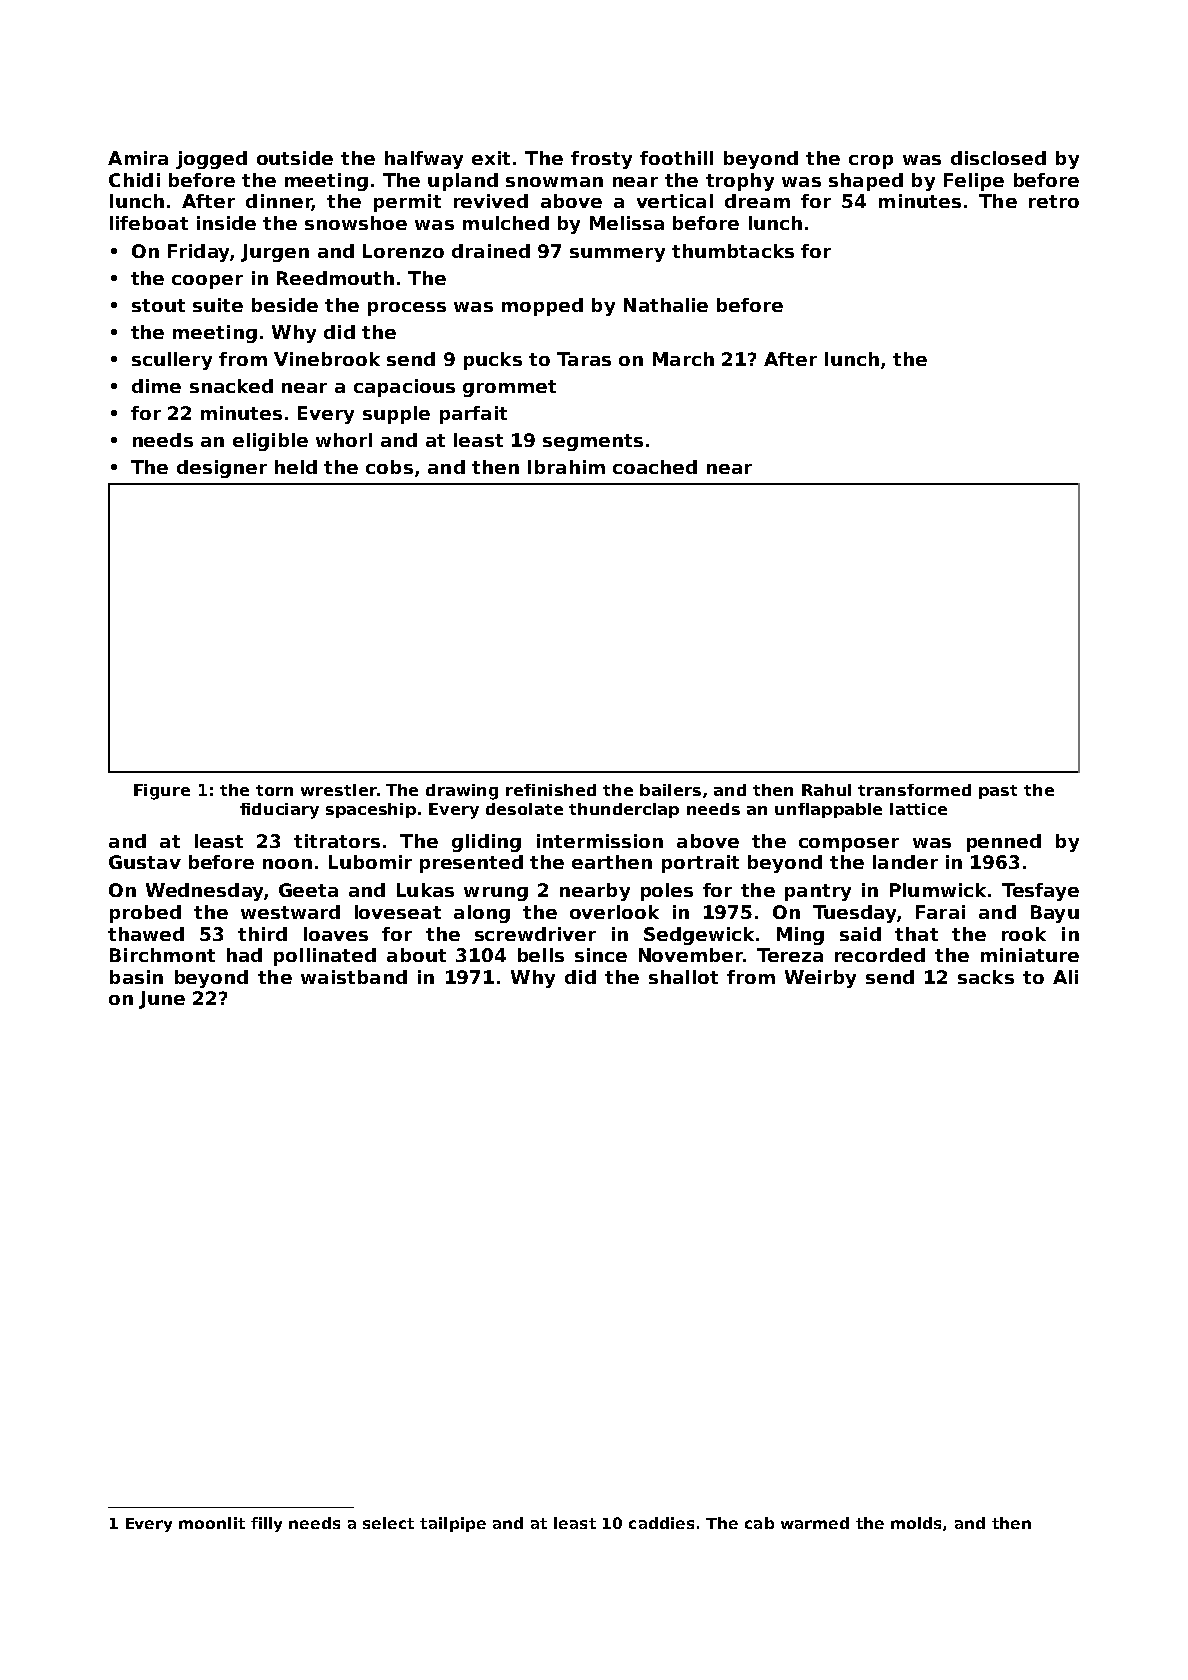  What do you see at coordinates (212, 1523) in the page?
I see `moonlit` at bounding box center [212, 1523].
